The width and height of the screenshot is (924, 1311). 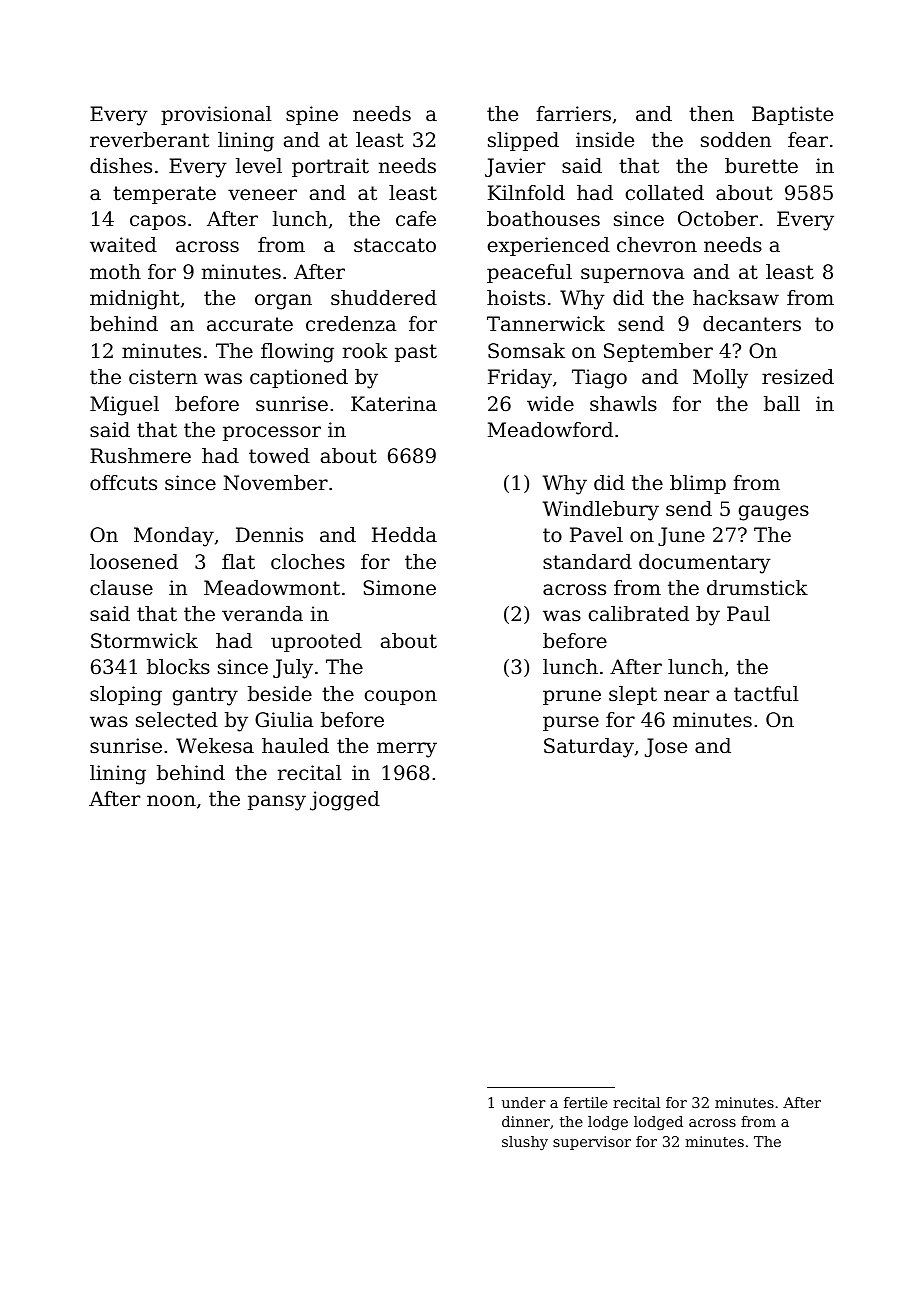 I want to click on merry, so click(x=407, y=750).
